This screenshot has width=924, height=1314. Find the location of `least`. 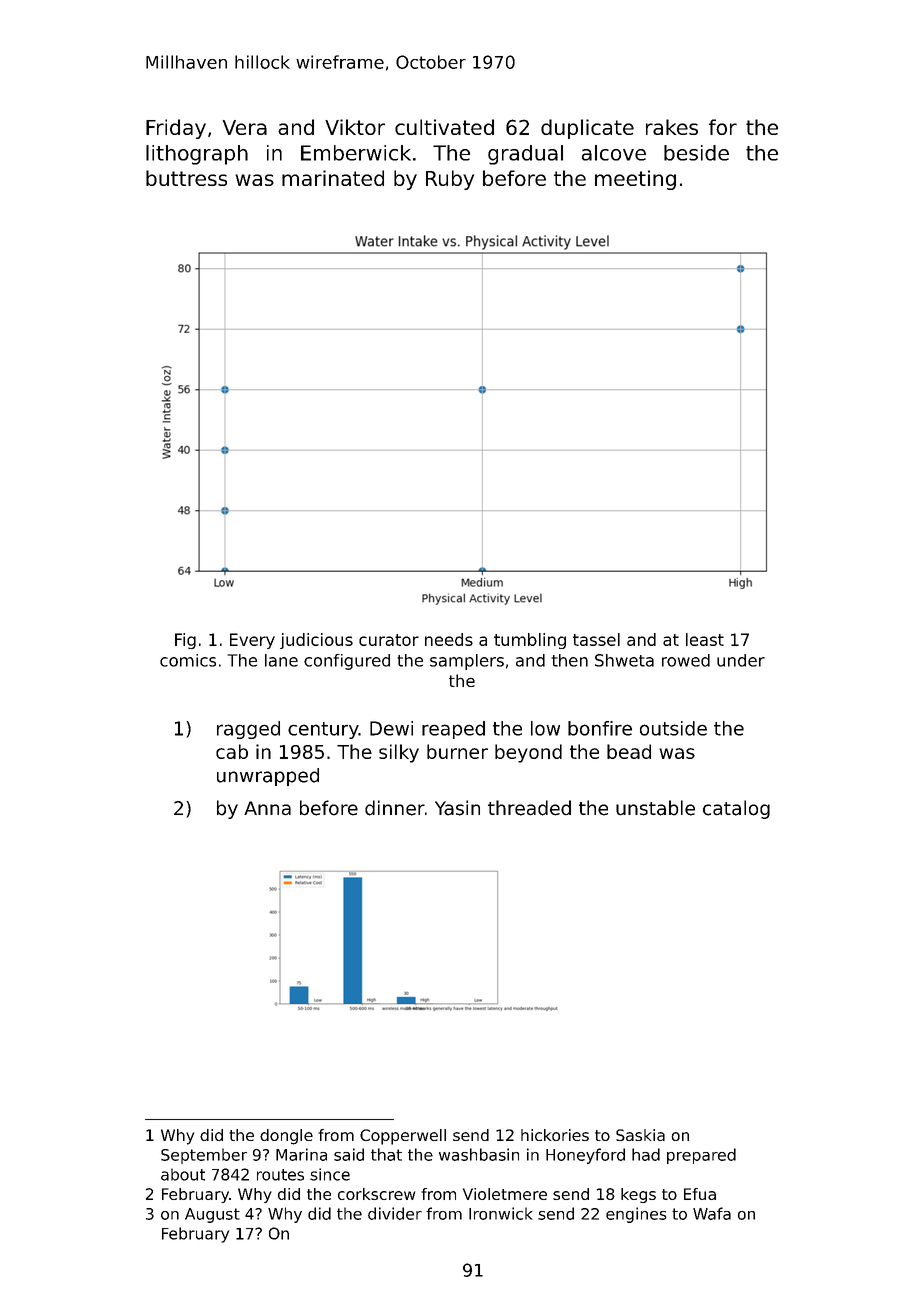

least is located at coordinates (705, 639).
